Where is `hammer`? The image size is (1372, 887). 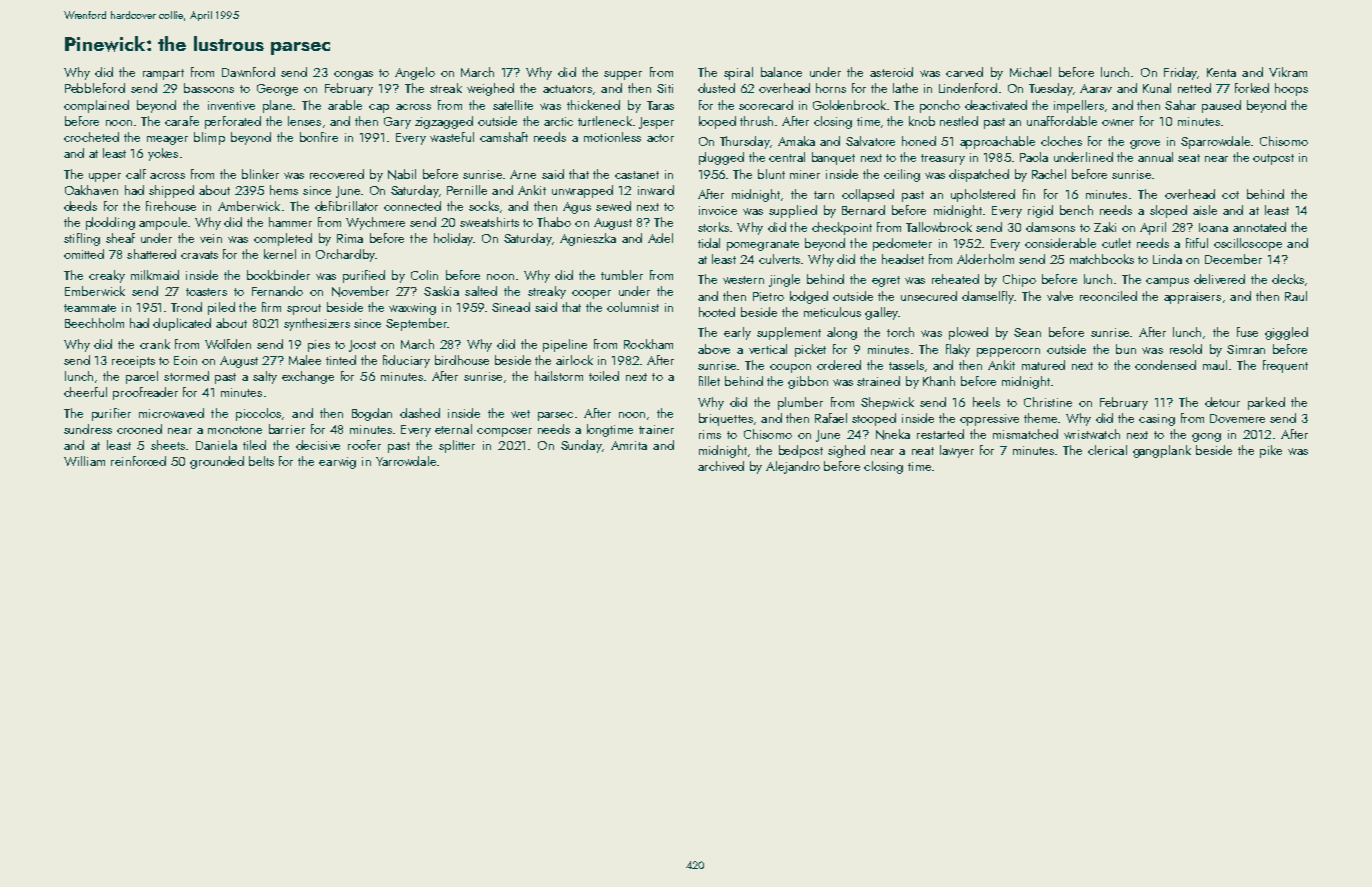
hammer is located at coordinates (290, 222).
